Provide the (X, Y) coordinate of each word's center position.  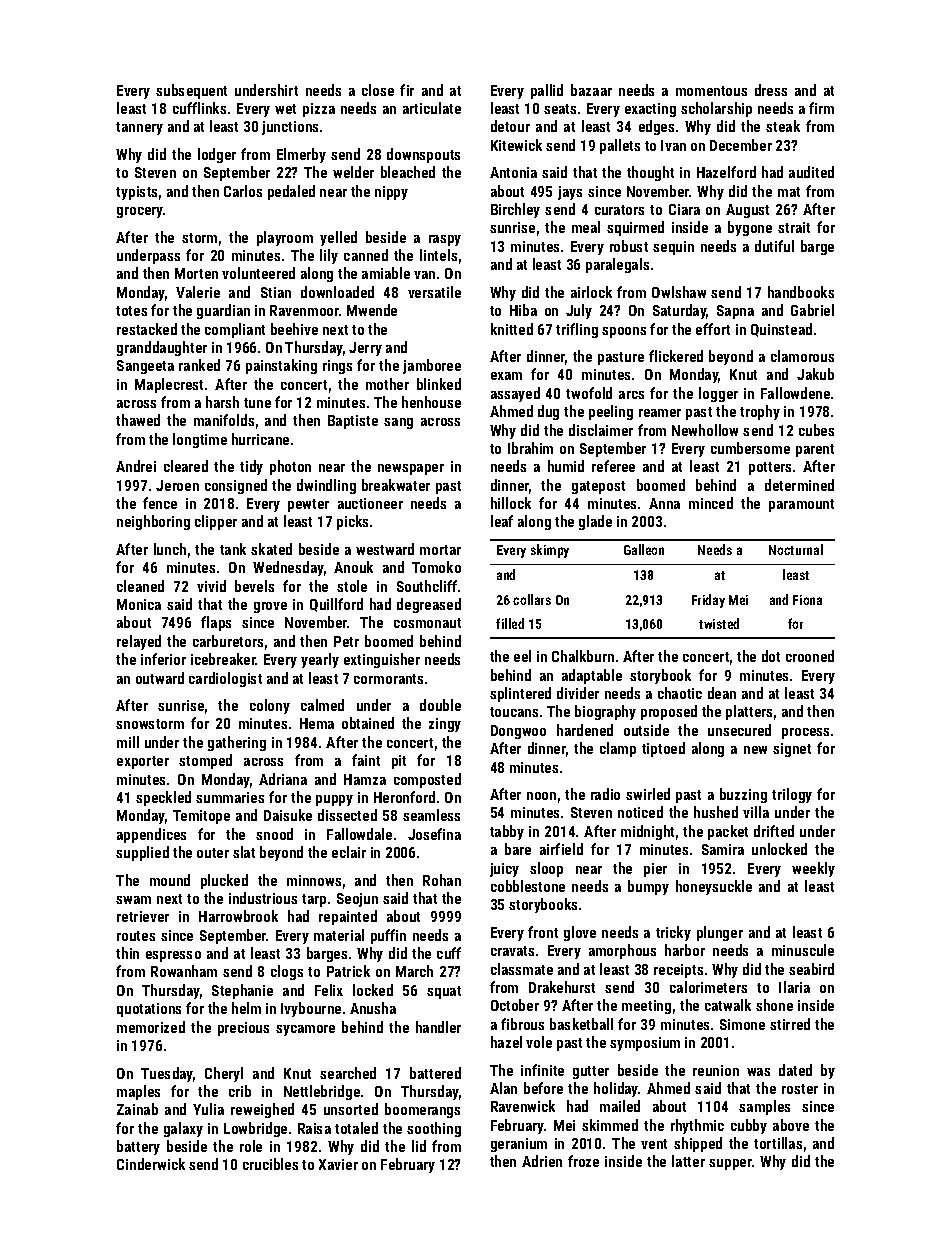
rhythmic (697, 1126)
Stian (276, 292)
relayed (139, 642)
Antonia (513, 172)
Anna (664, 503)
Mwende (372, 310)
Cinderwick (151, 1164)
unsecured (739, 730)
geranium (519, 1145)
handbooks (801, 292)
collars (532, 599)
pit (399, 762)
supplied (142, 853)
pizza (319, 110)
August (747, 211)
